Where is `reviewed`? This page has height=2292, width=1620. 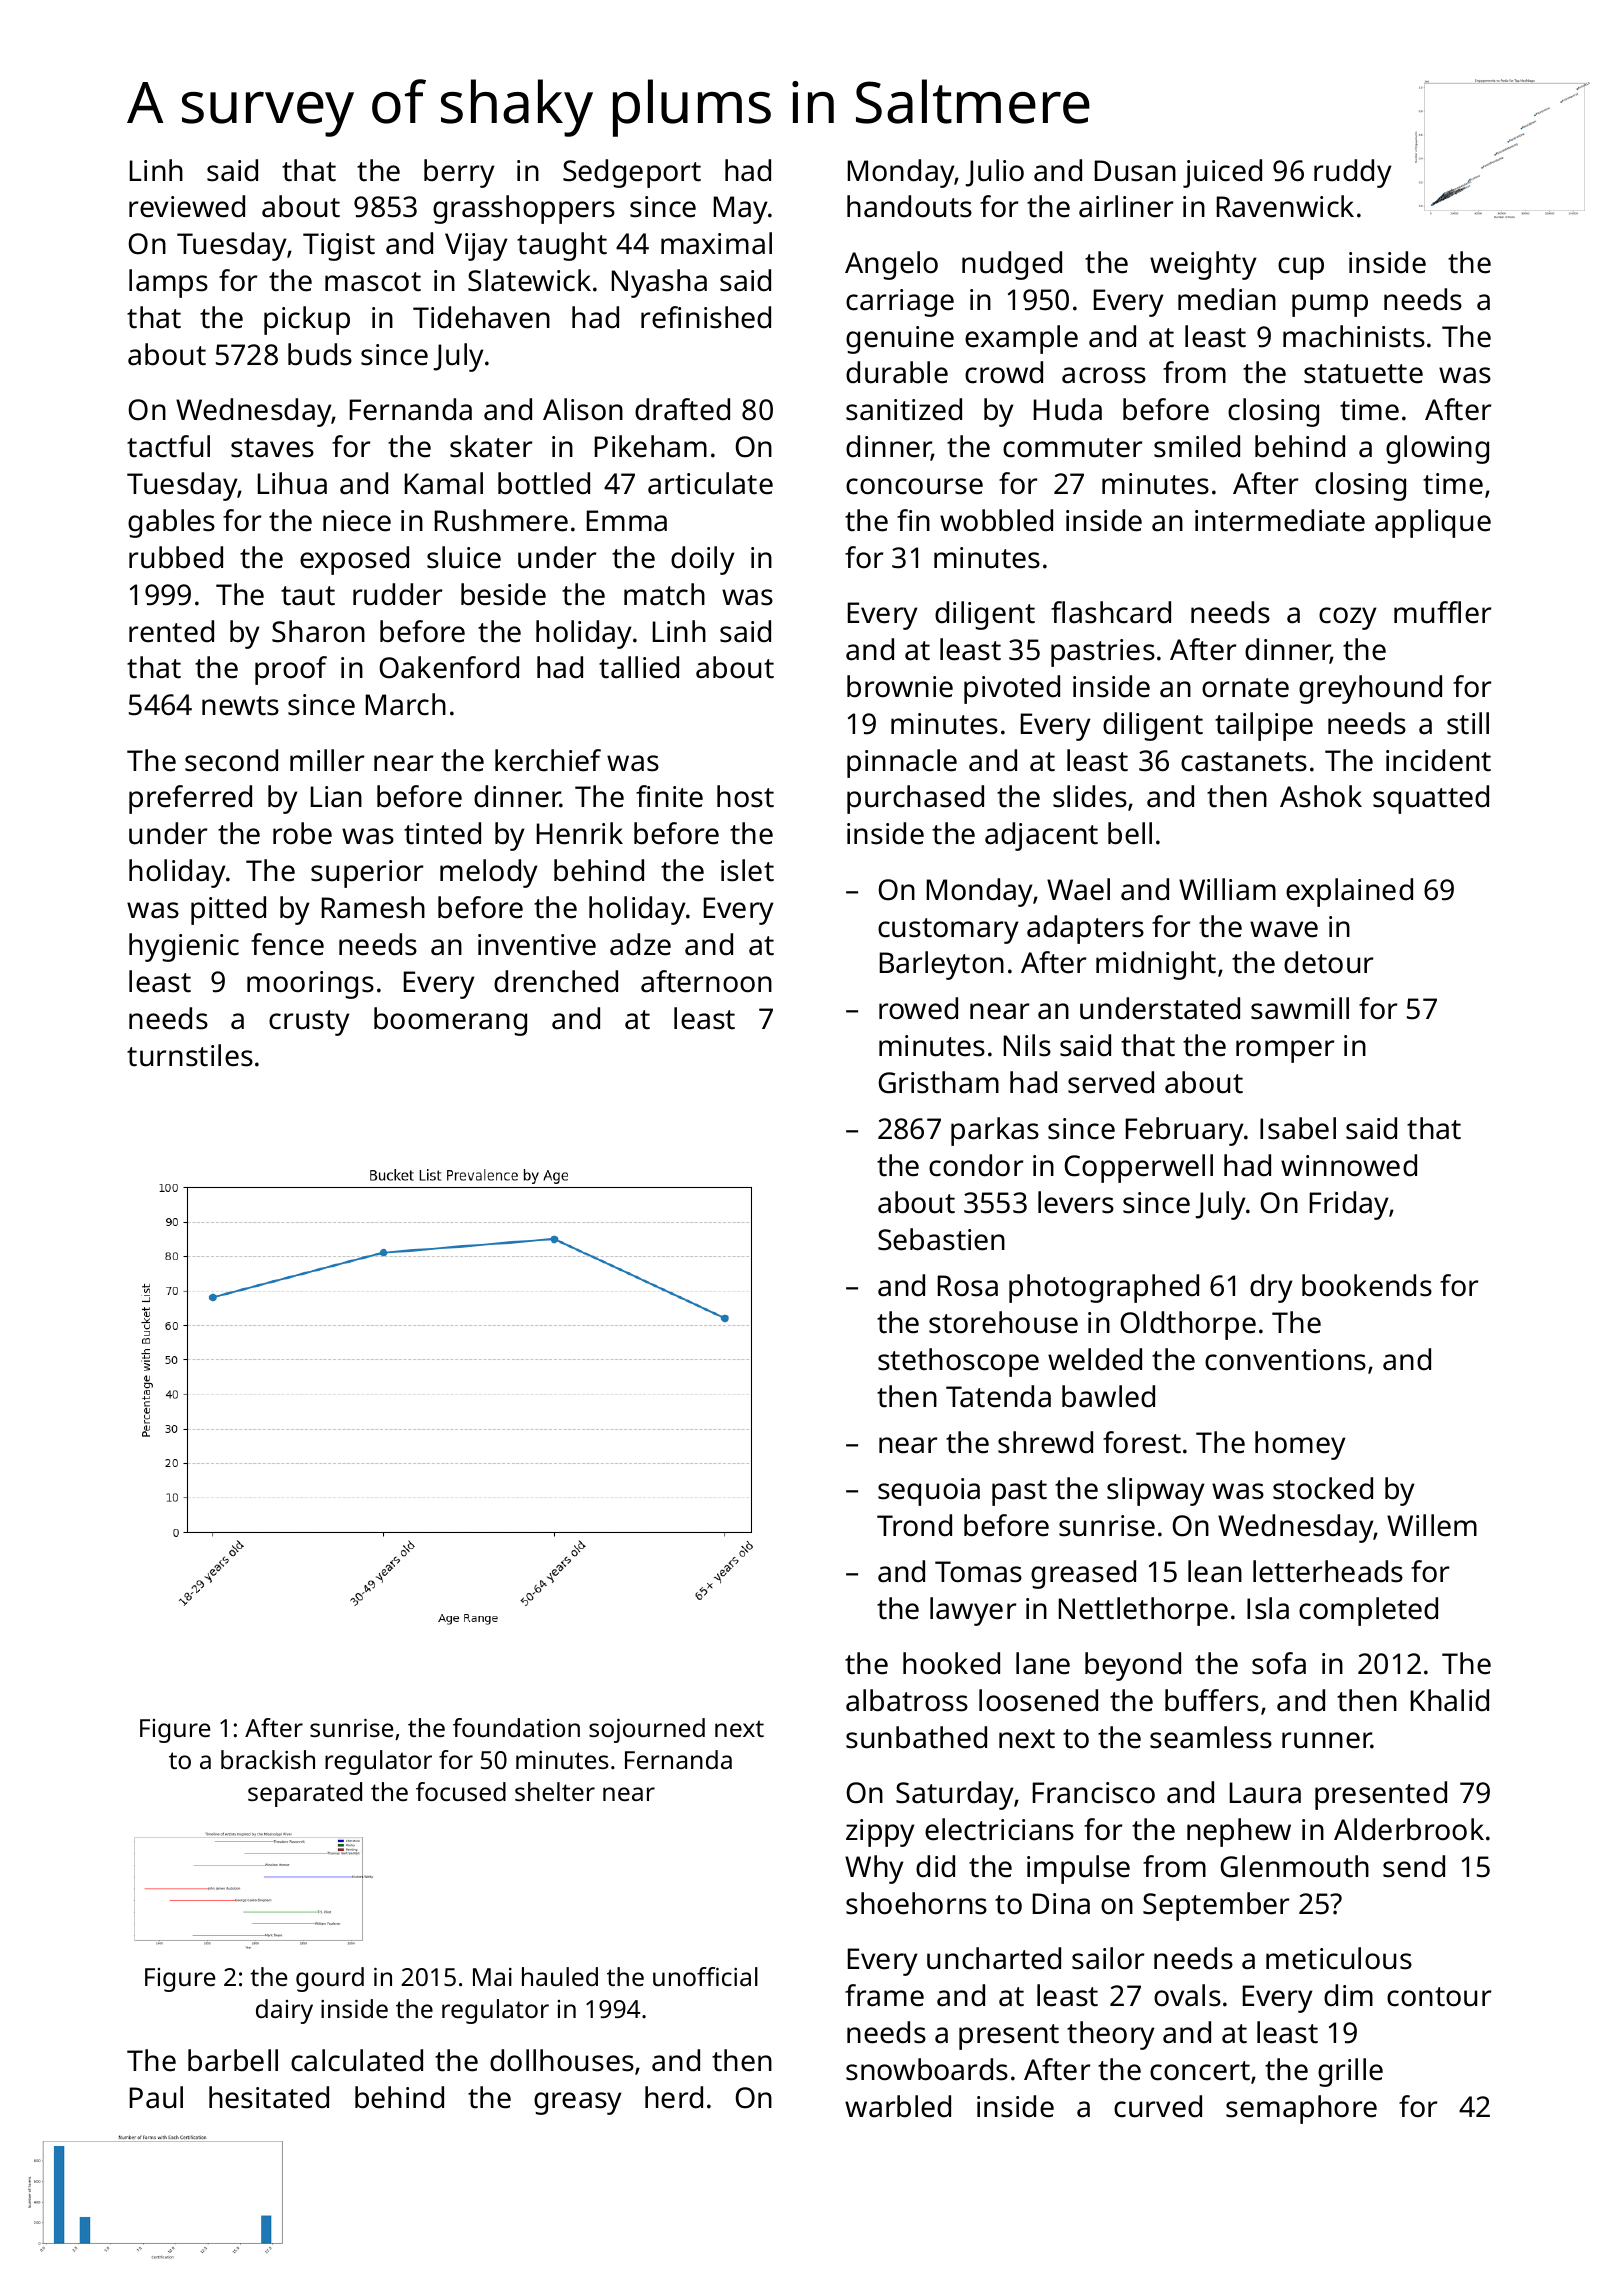 reviewed is located at coordinates (187, 206).
